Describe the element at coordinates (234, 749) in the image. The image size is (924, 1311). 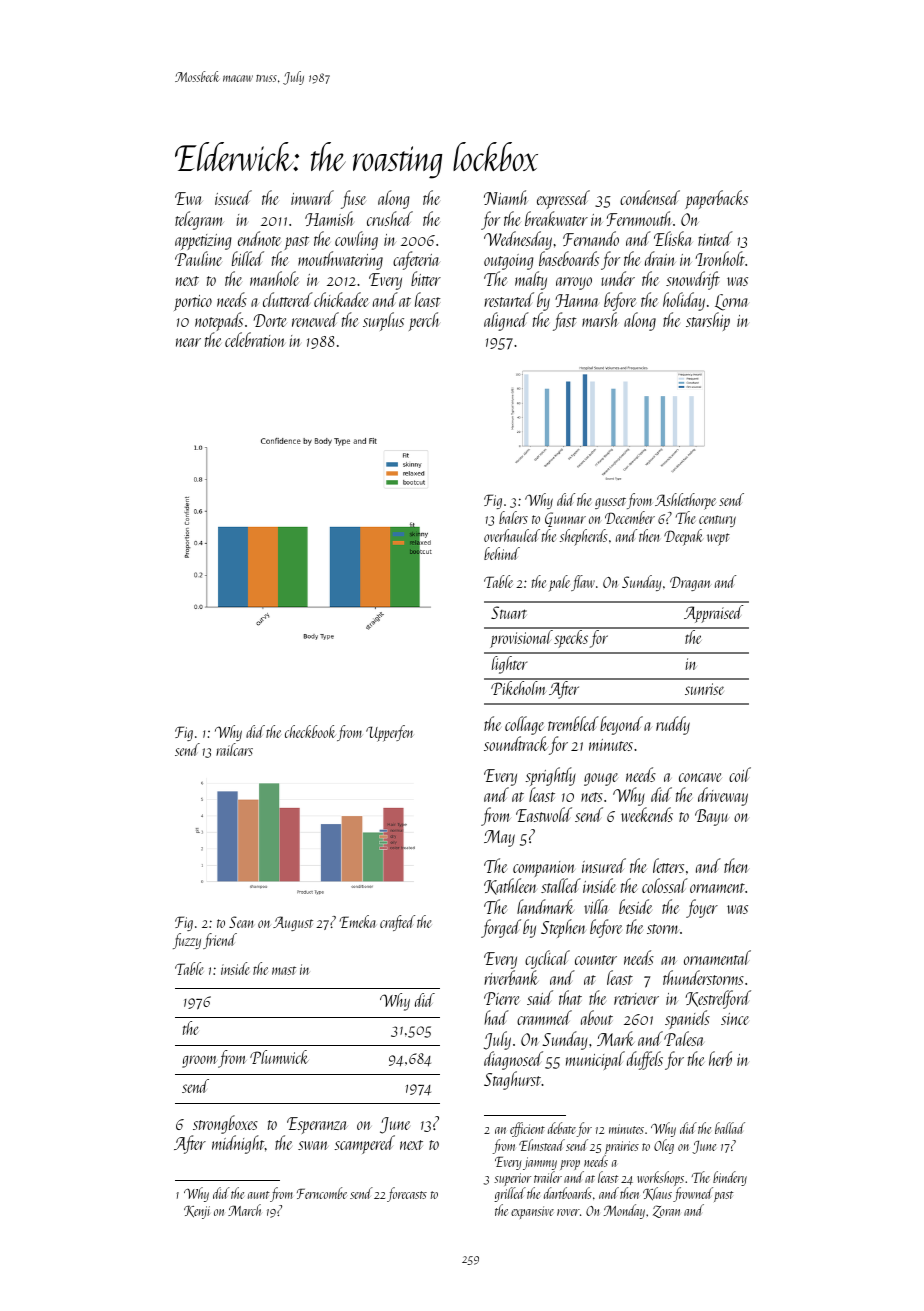
I see `railcars` at that location.
